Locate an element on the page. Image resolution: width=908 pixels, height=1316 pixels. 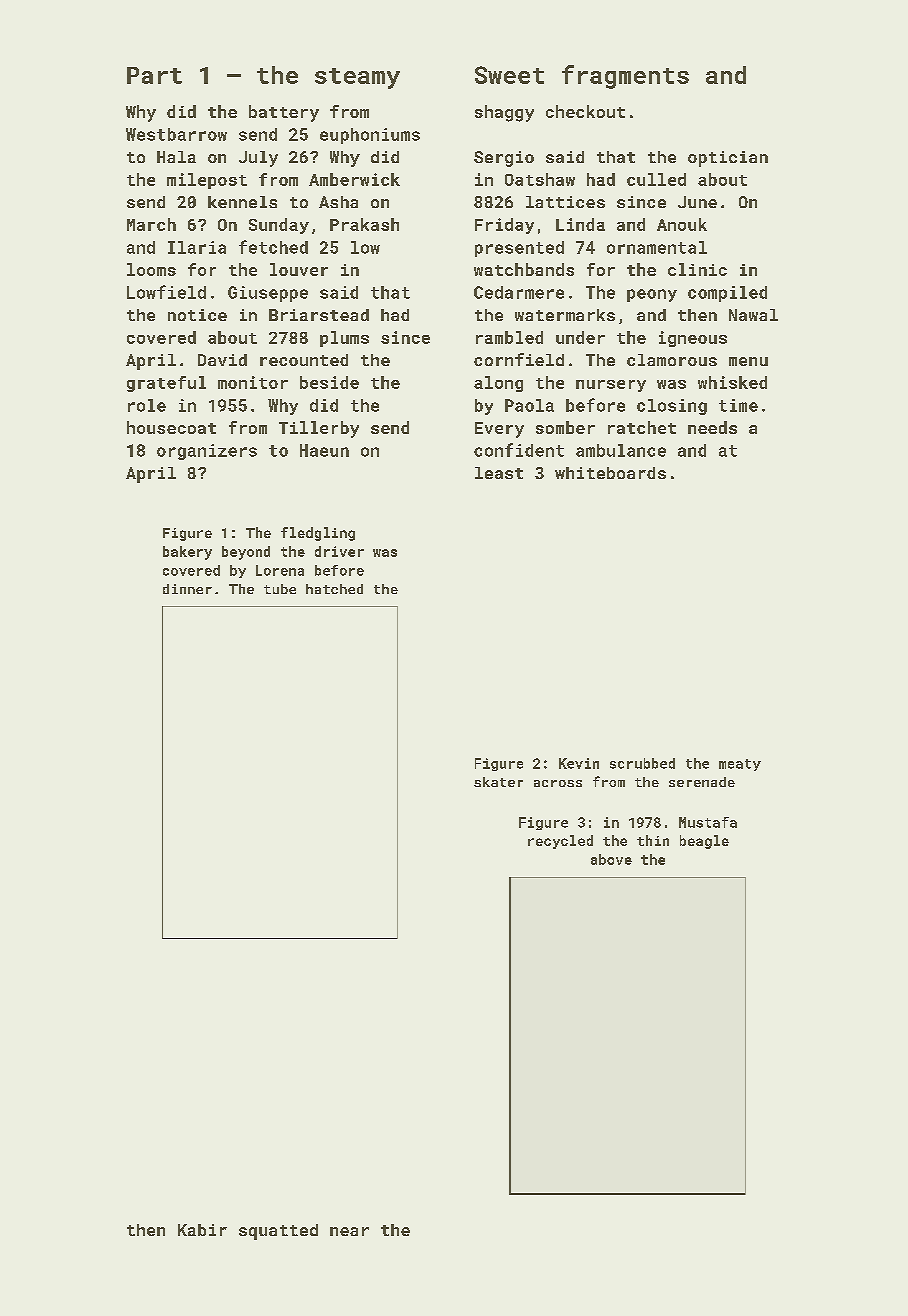
bakery is located at coordinates (187, 553).
